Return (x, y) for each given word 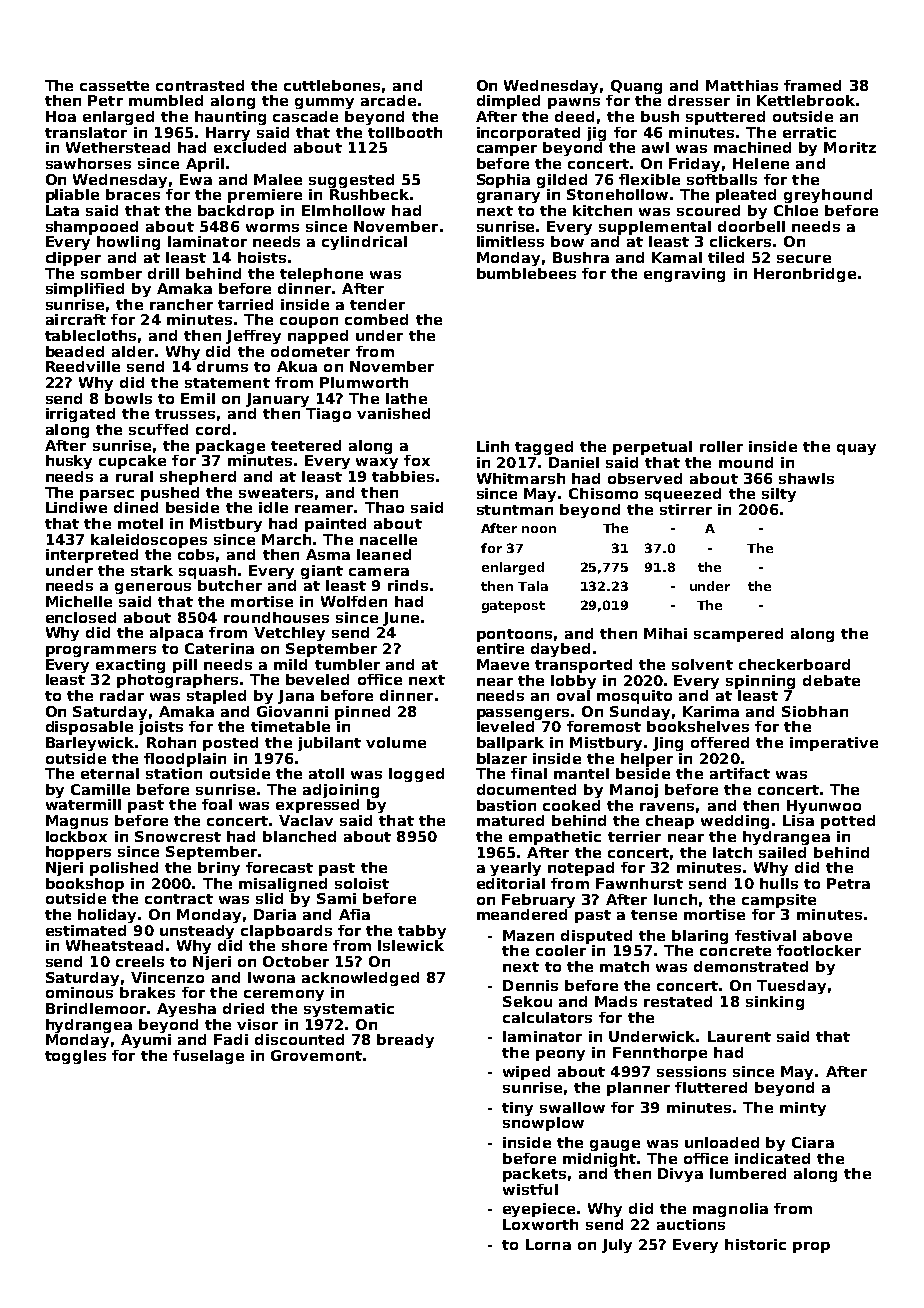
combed (376, 319)
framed (812, 85)
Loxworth (540, 1224)
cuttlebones (332, 85)
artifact (740, 773)
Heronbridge (805, 275)
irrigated (80, 415)
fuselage (208, 1057)
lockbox (76, 836)
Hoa (61, 116)
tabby (422, 932)
